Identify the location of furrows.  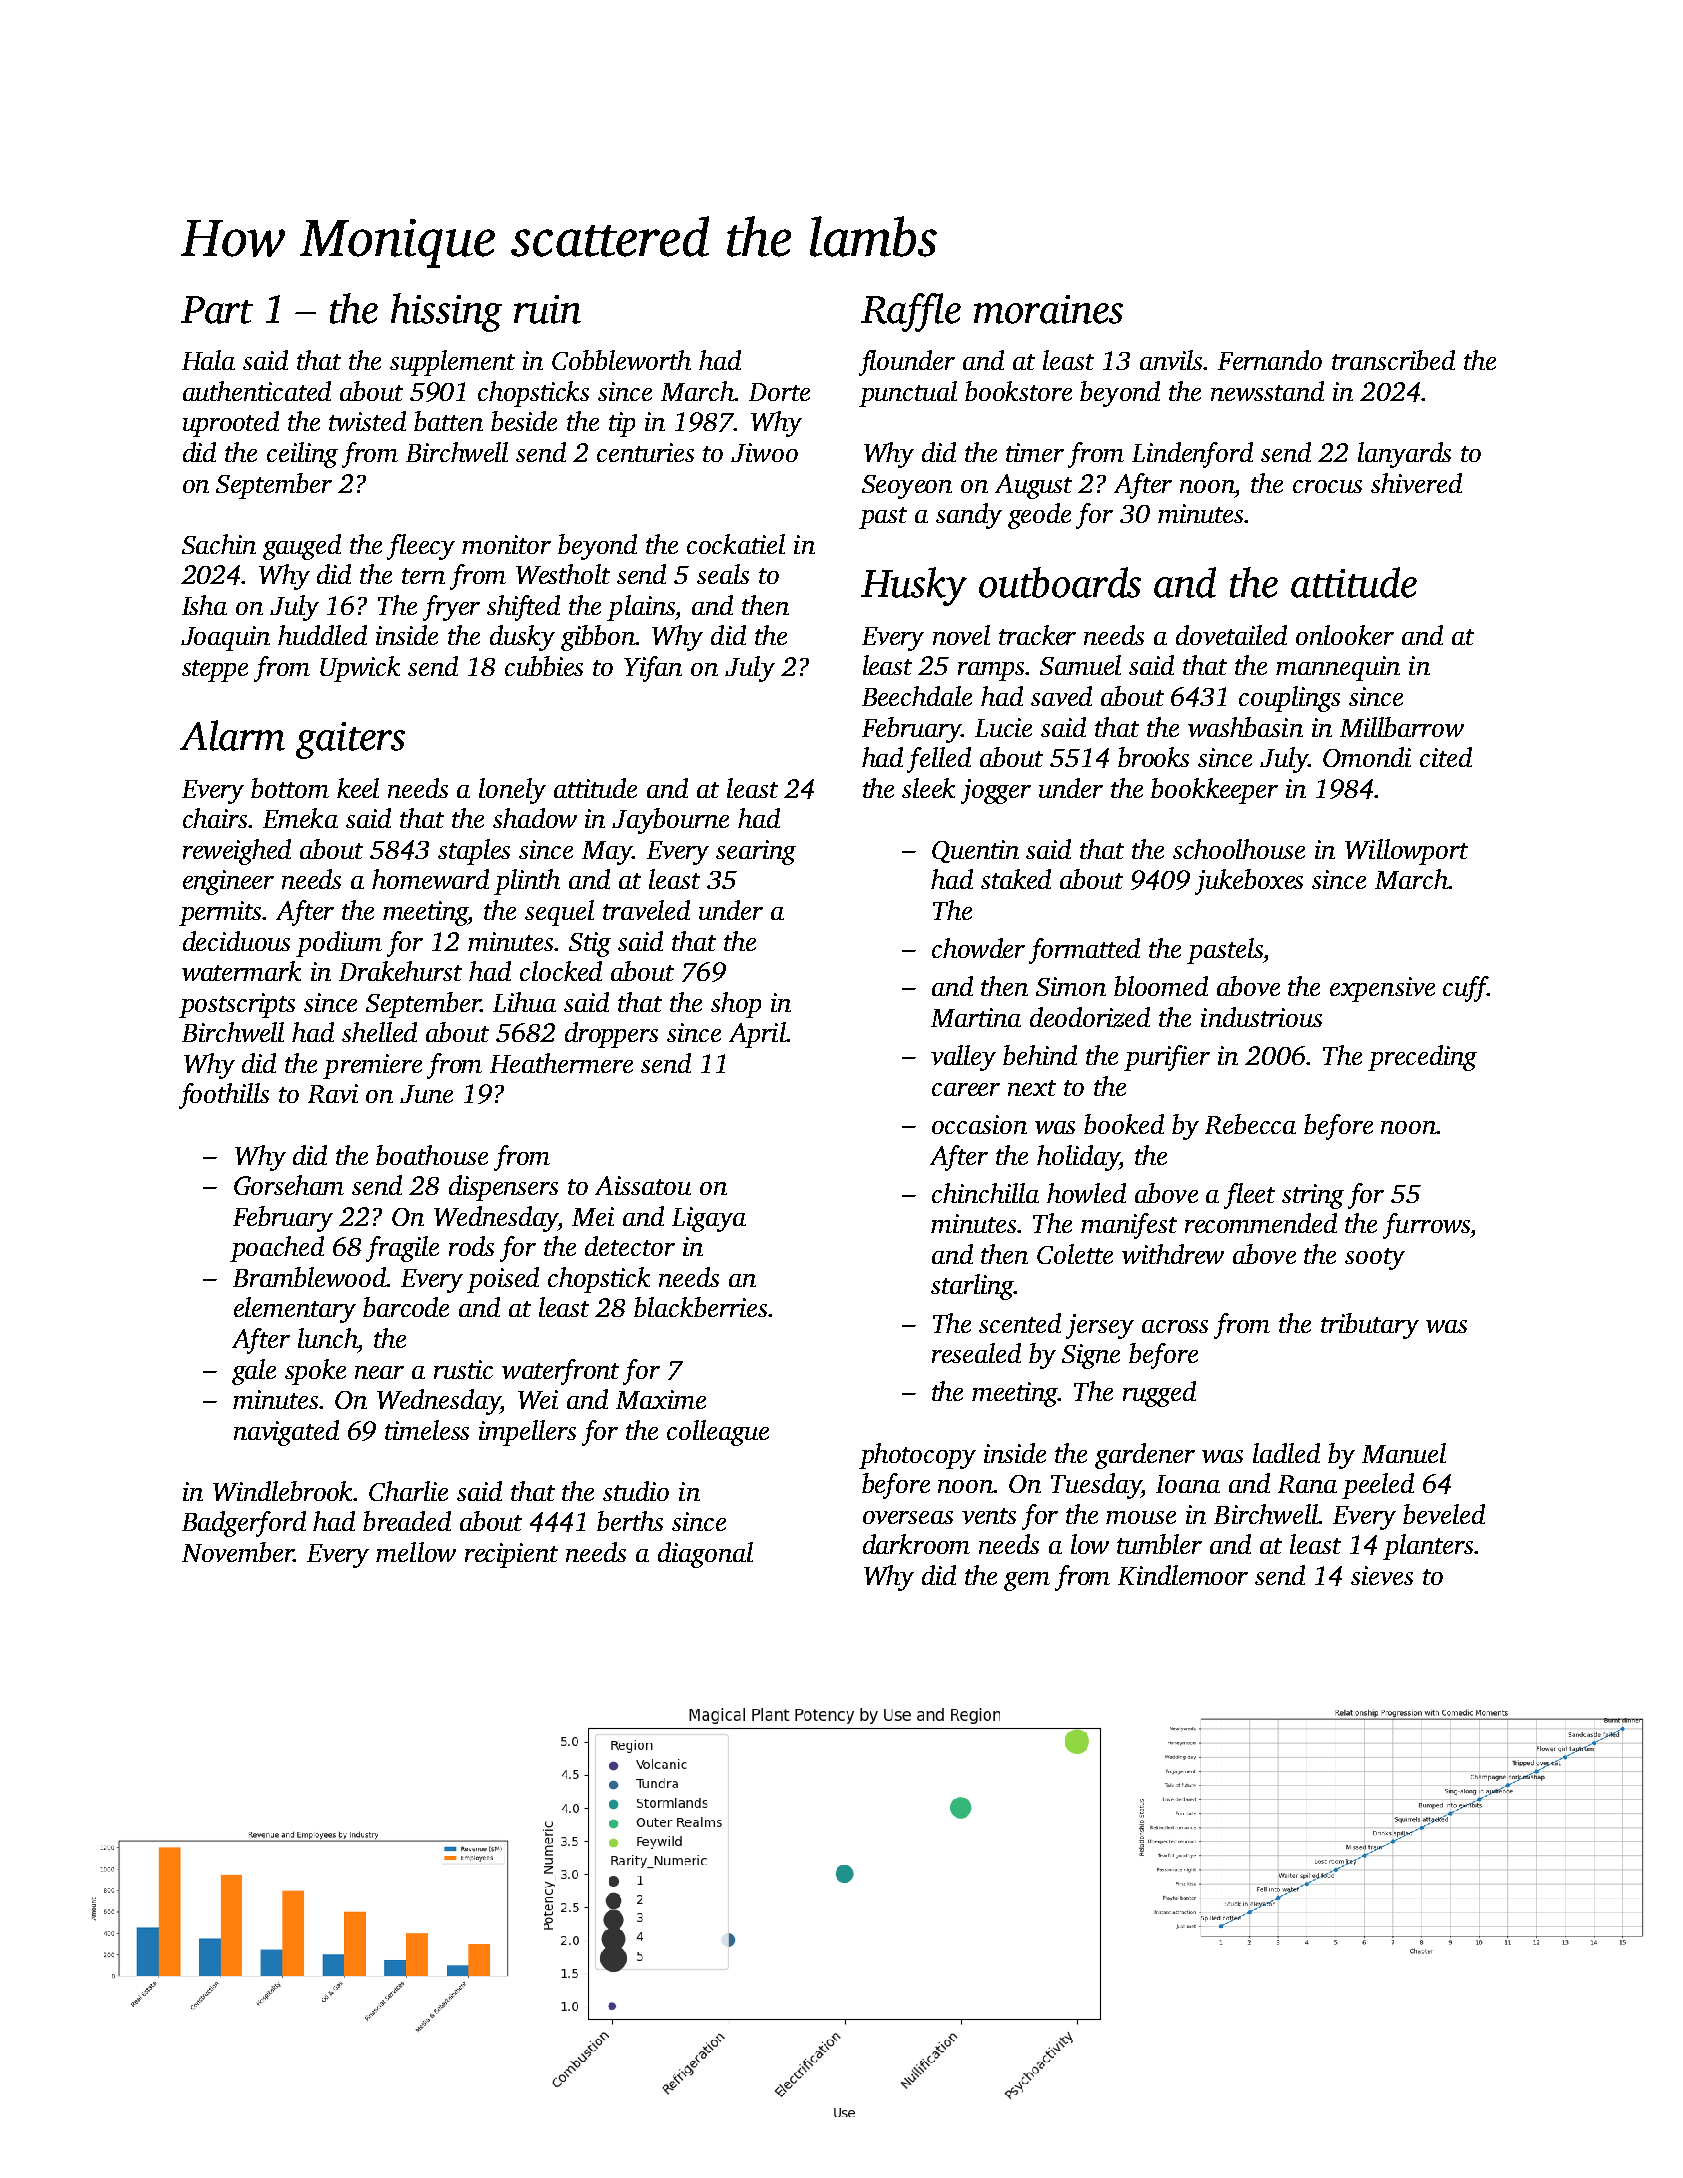
(1426, 1226).
